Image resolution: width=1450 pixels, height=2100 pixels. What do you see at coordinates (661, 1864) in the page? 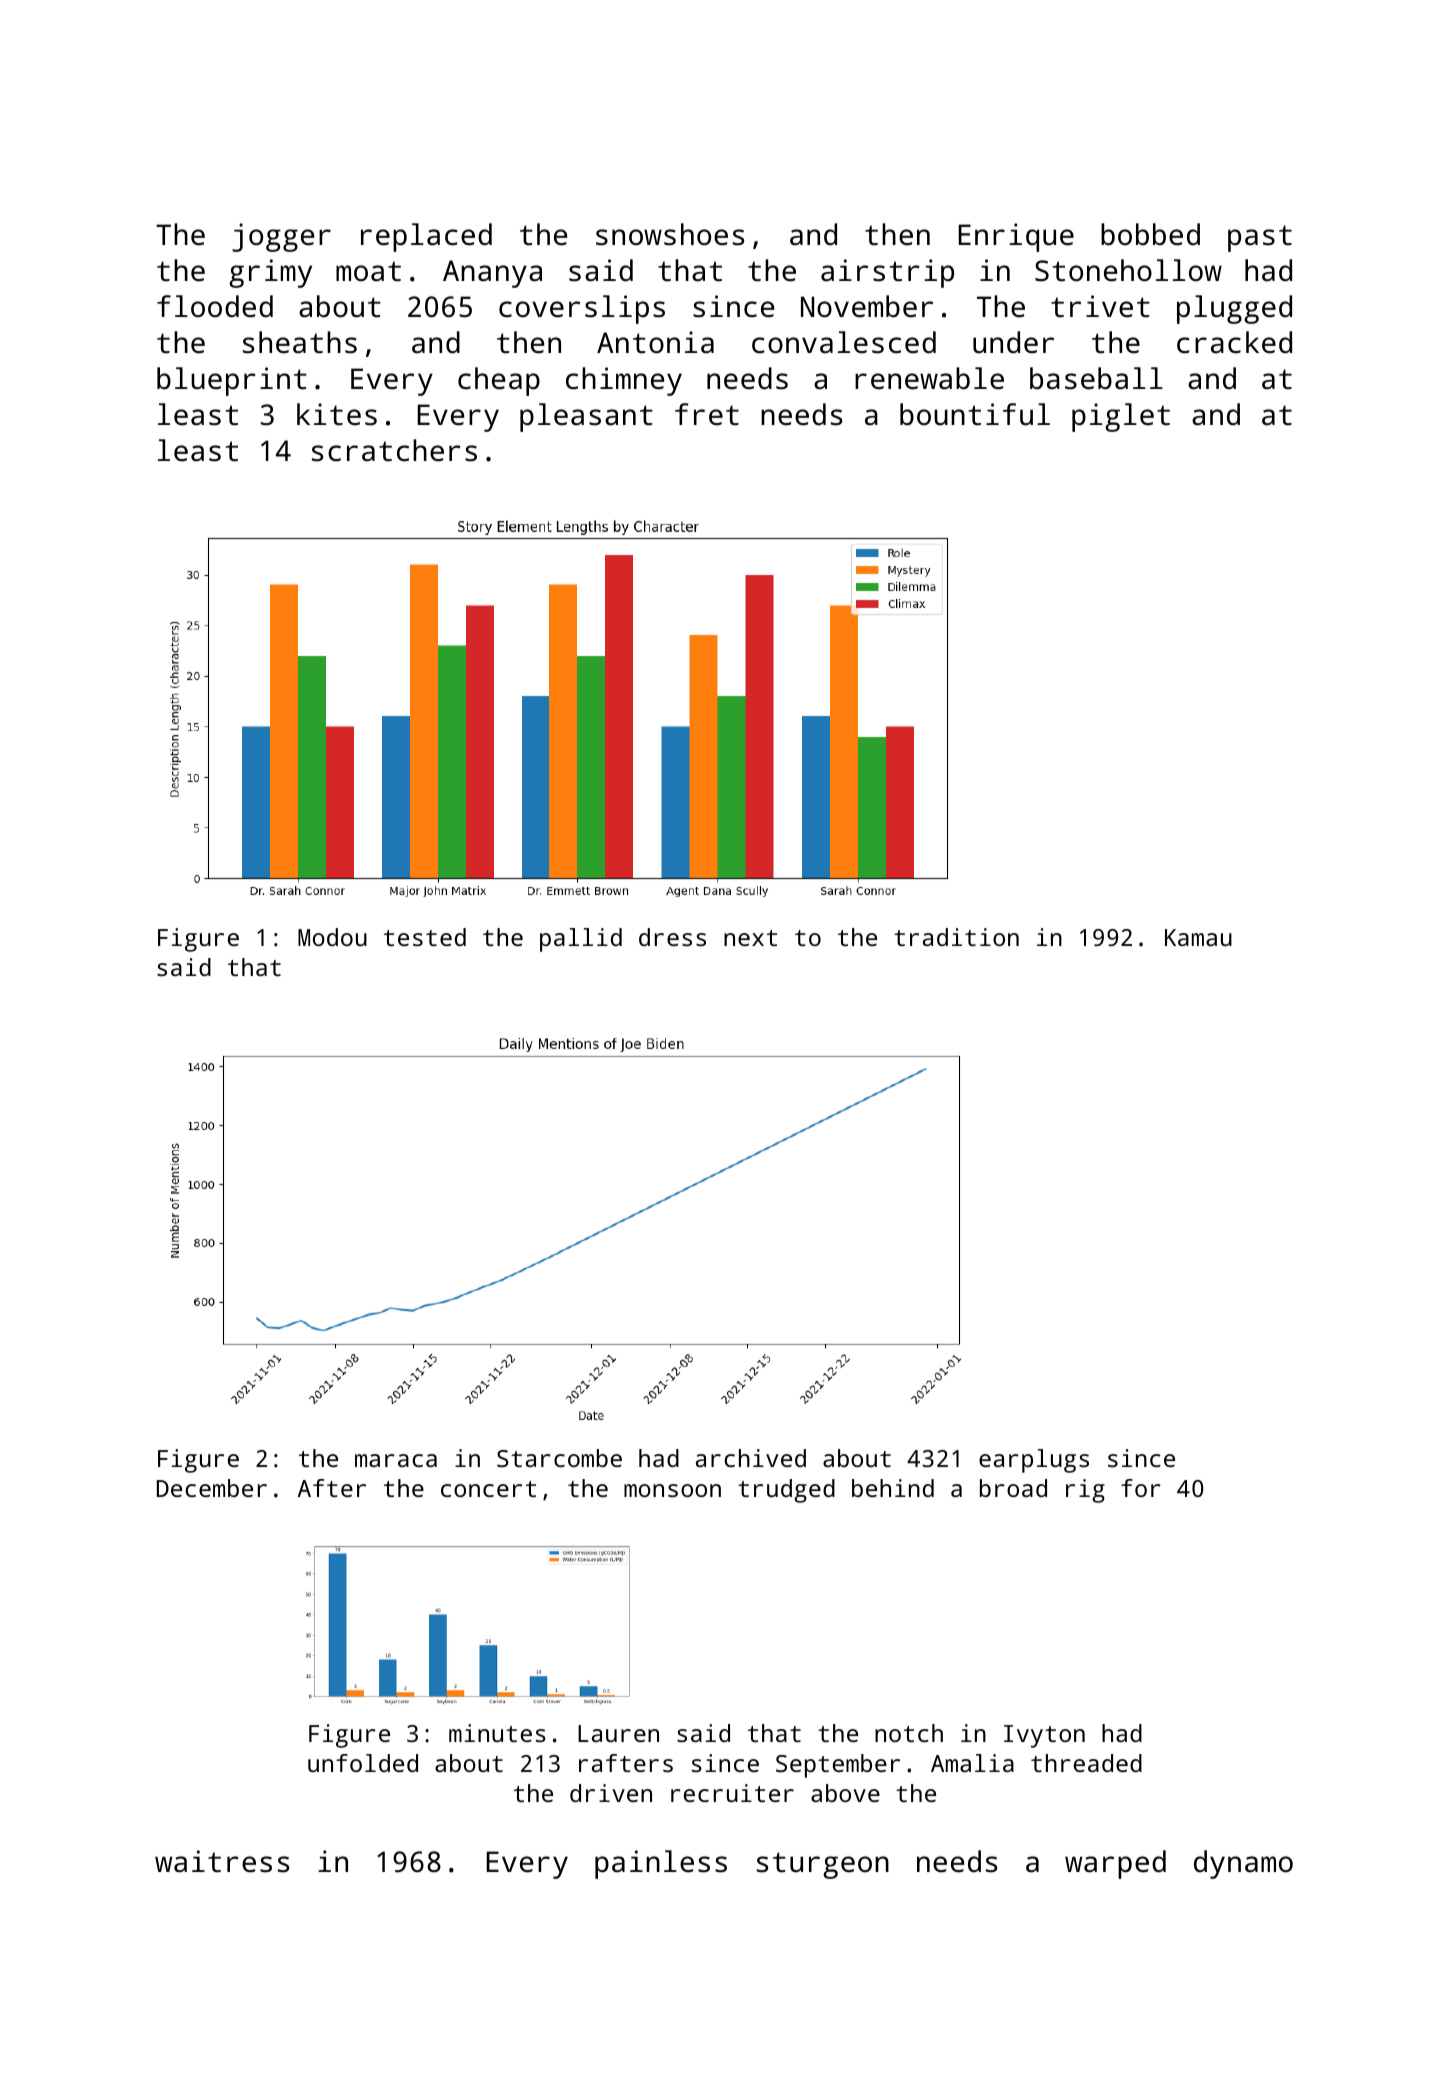
I see `painless` at bounding box center [661, 1864].
